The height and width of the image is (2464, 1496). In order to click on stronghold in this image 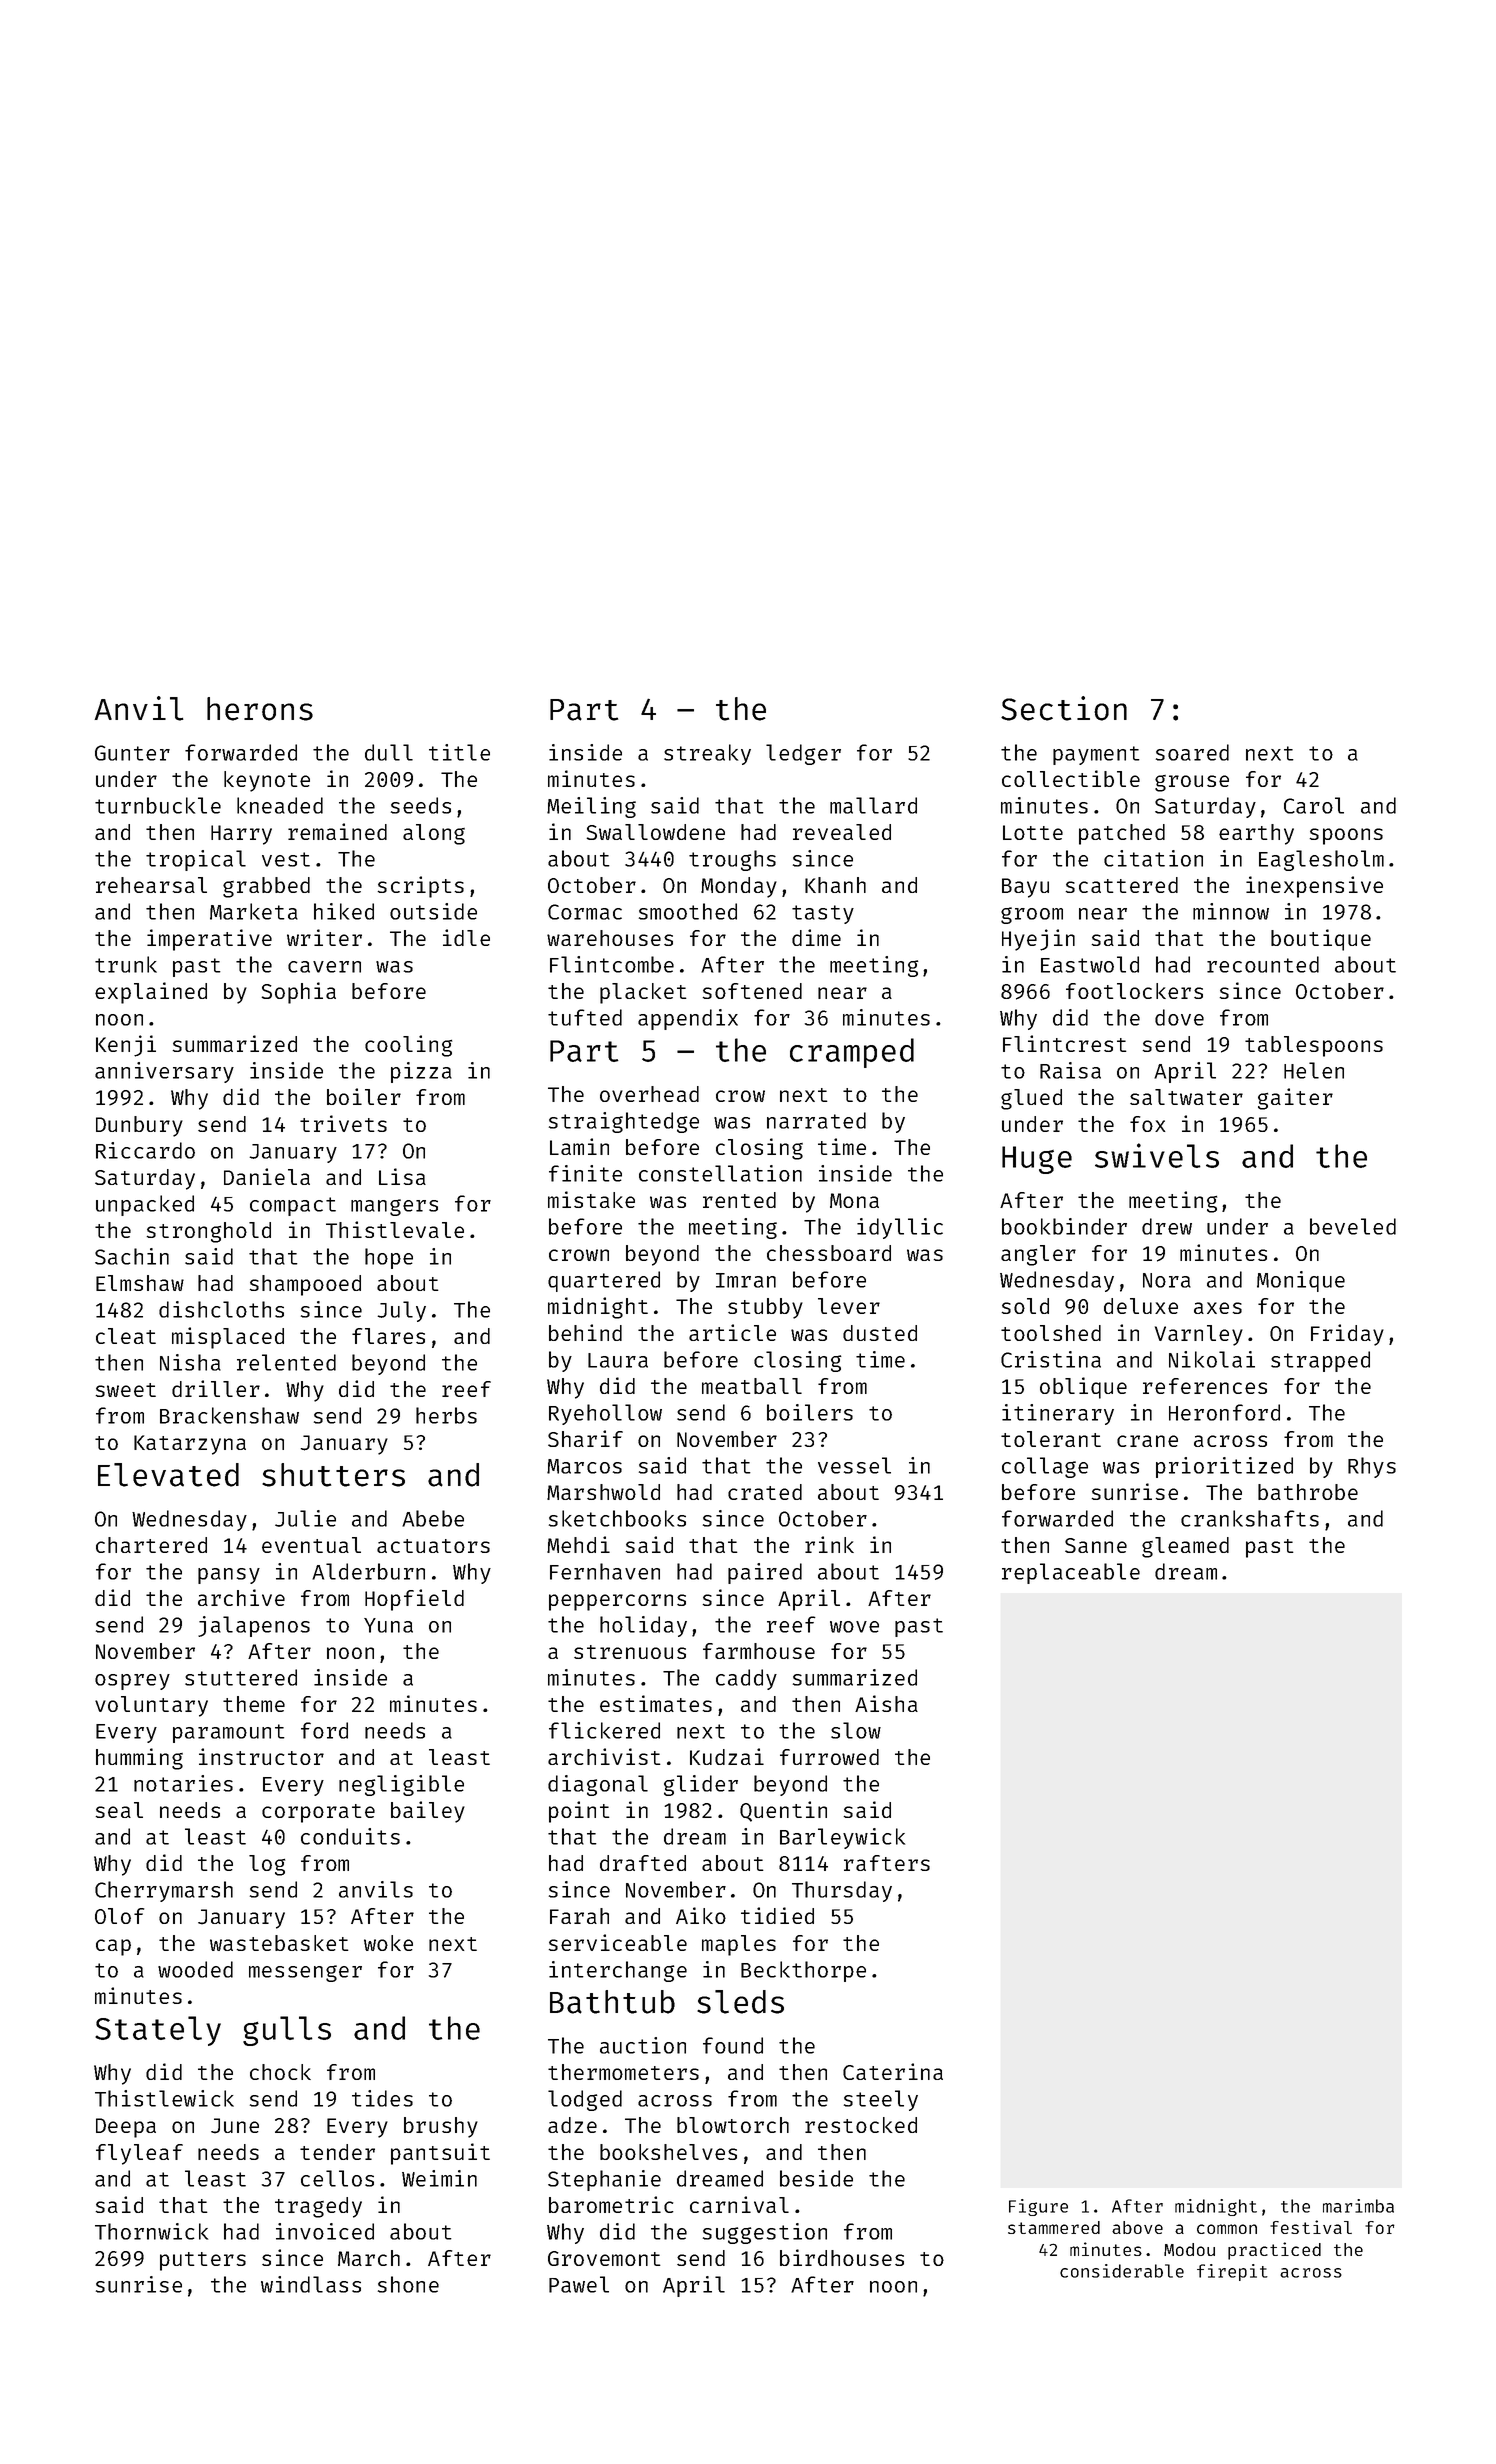, I will do `click(209, 1232)`.
